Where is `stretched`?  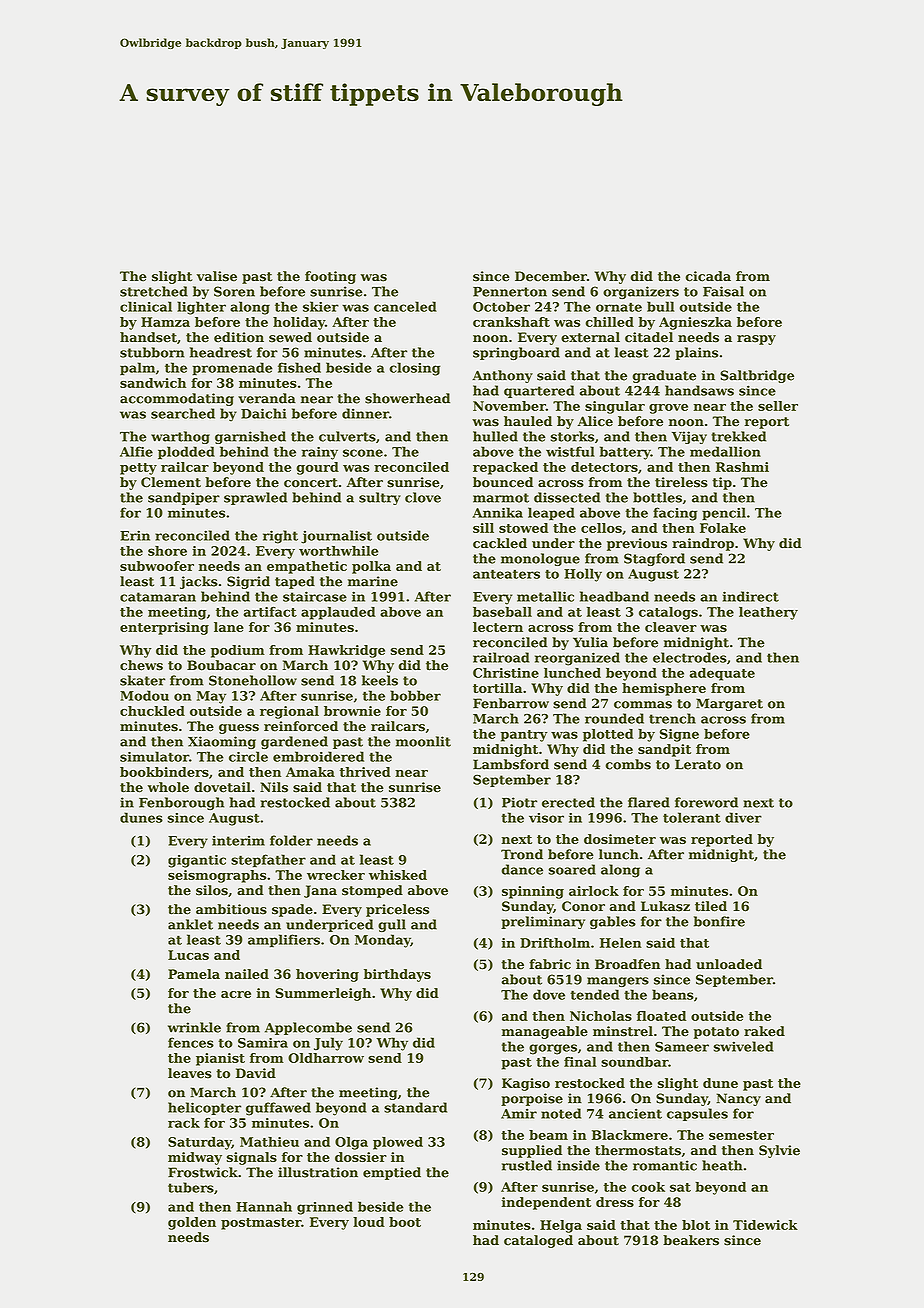 stretched is located at coordinates (154, 291).
